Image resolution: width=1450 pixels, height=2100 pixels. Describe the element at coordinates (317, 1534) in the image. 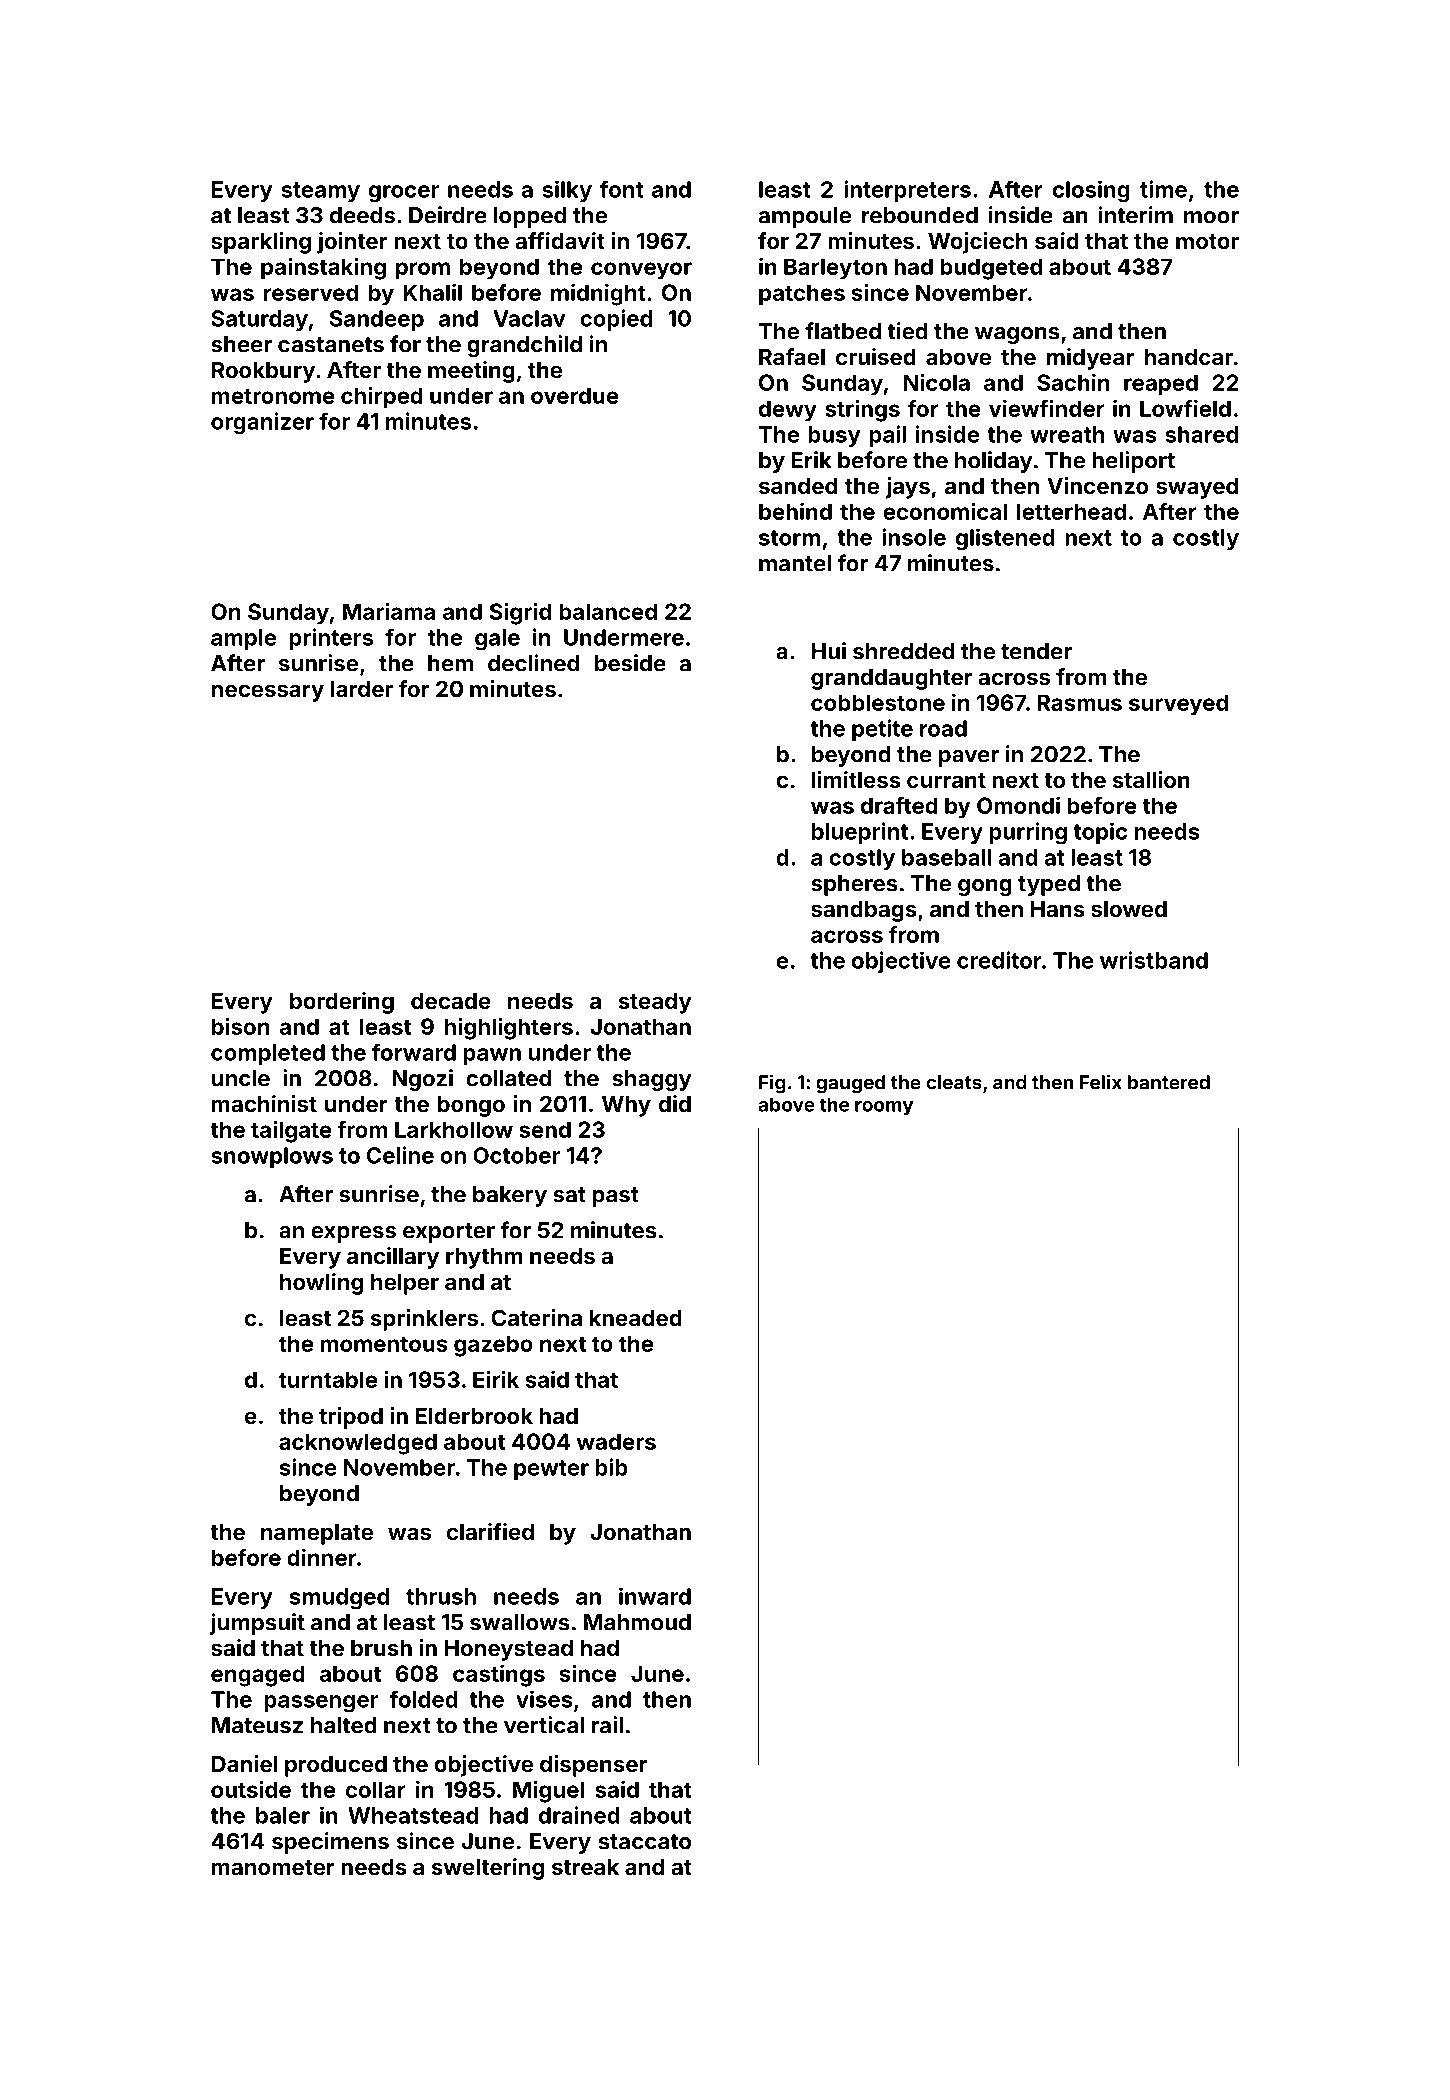

I see `nameplate` at that location.
